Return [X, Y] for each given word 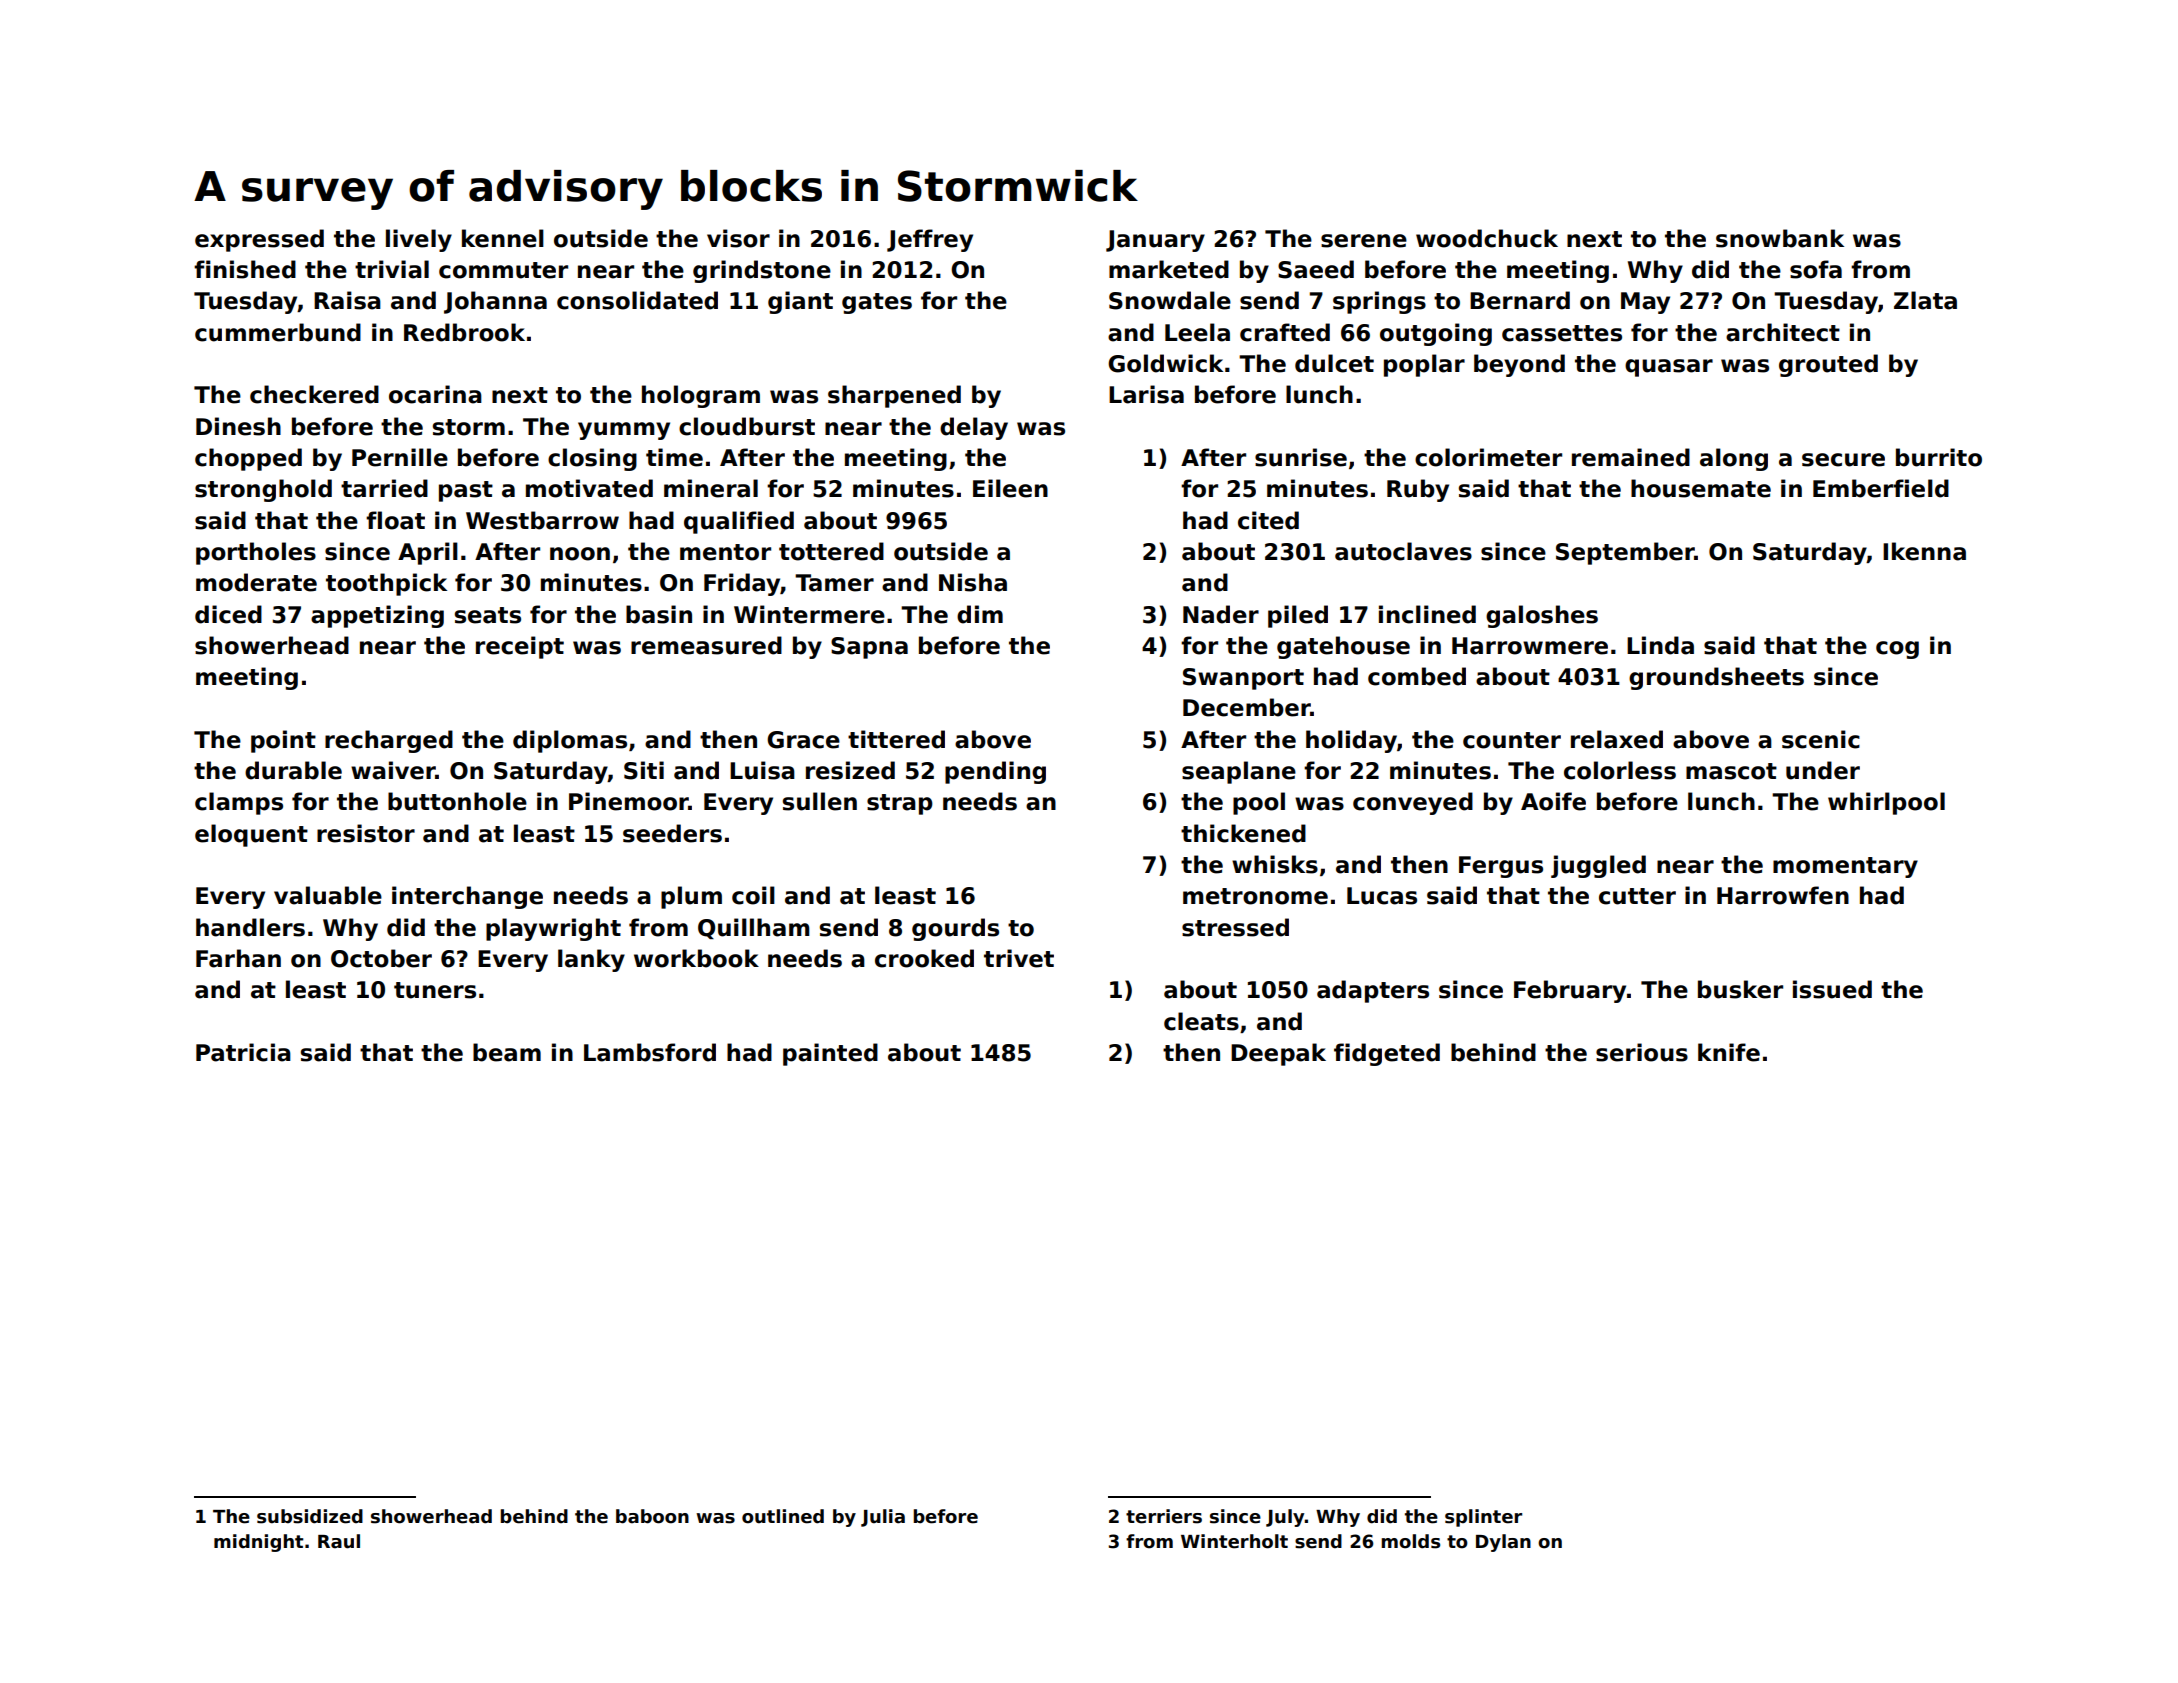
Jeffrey [930, 240]
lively [419, 240]
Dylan [1503, 1543]
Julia [883, 1518]
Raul [339, 1541]
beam [507, 1052]
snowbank [1780, 238]
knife [1729, 1052]
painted [830, 1054]
